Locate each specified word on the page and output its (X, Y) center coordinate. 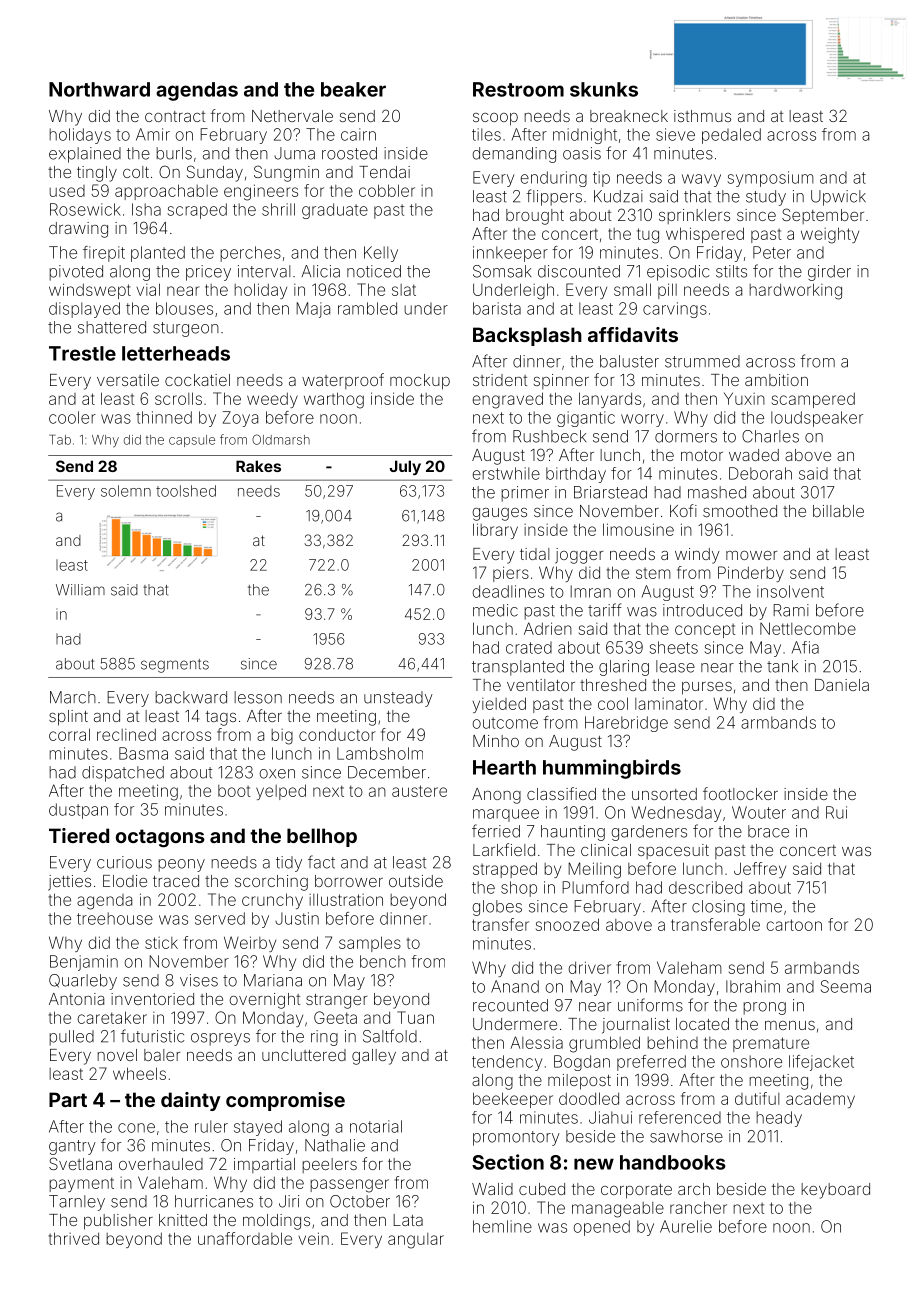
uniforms (650, 1005)
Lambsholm (380, 753)
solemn (126, 491)
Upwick (838, 198)
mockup (420, 382)
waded (754, 455)
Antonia (76, 999)
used (67, 191)
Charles (770, 436)
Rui (836, 812)
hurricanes (214, 1201)
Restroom (518, 89)
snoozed (567, 924)
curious (124, 862)
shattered (112, 327)
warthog (334, 400)
